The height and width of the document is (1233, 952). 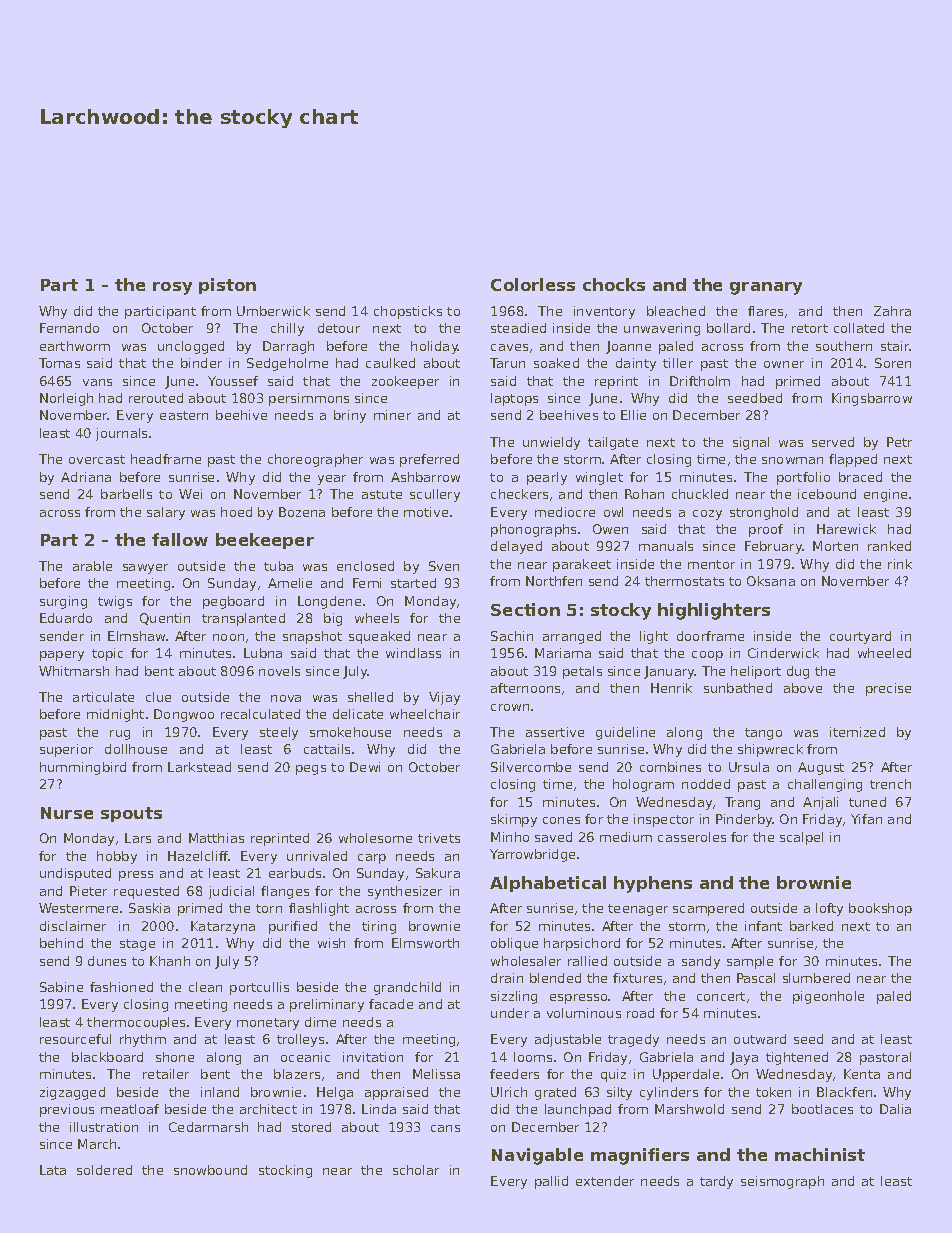 I want to click on earbuds, so click(x=295, y=873).
